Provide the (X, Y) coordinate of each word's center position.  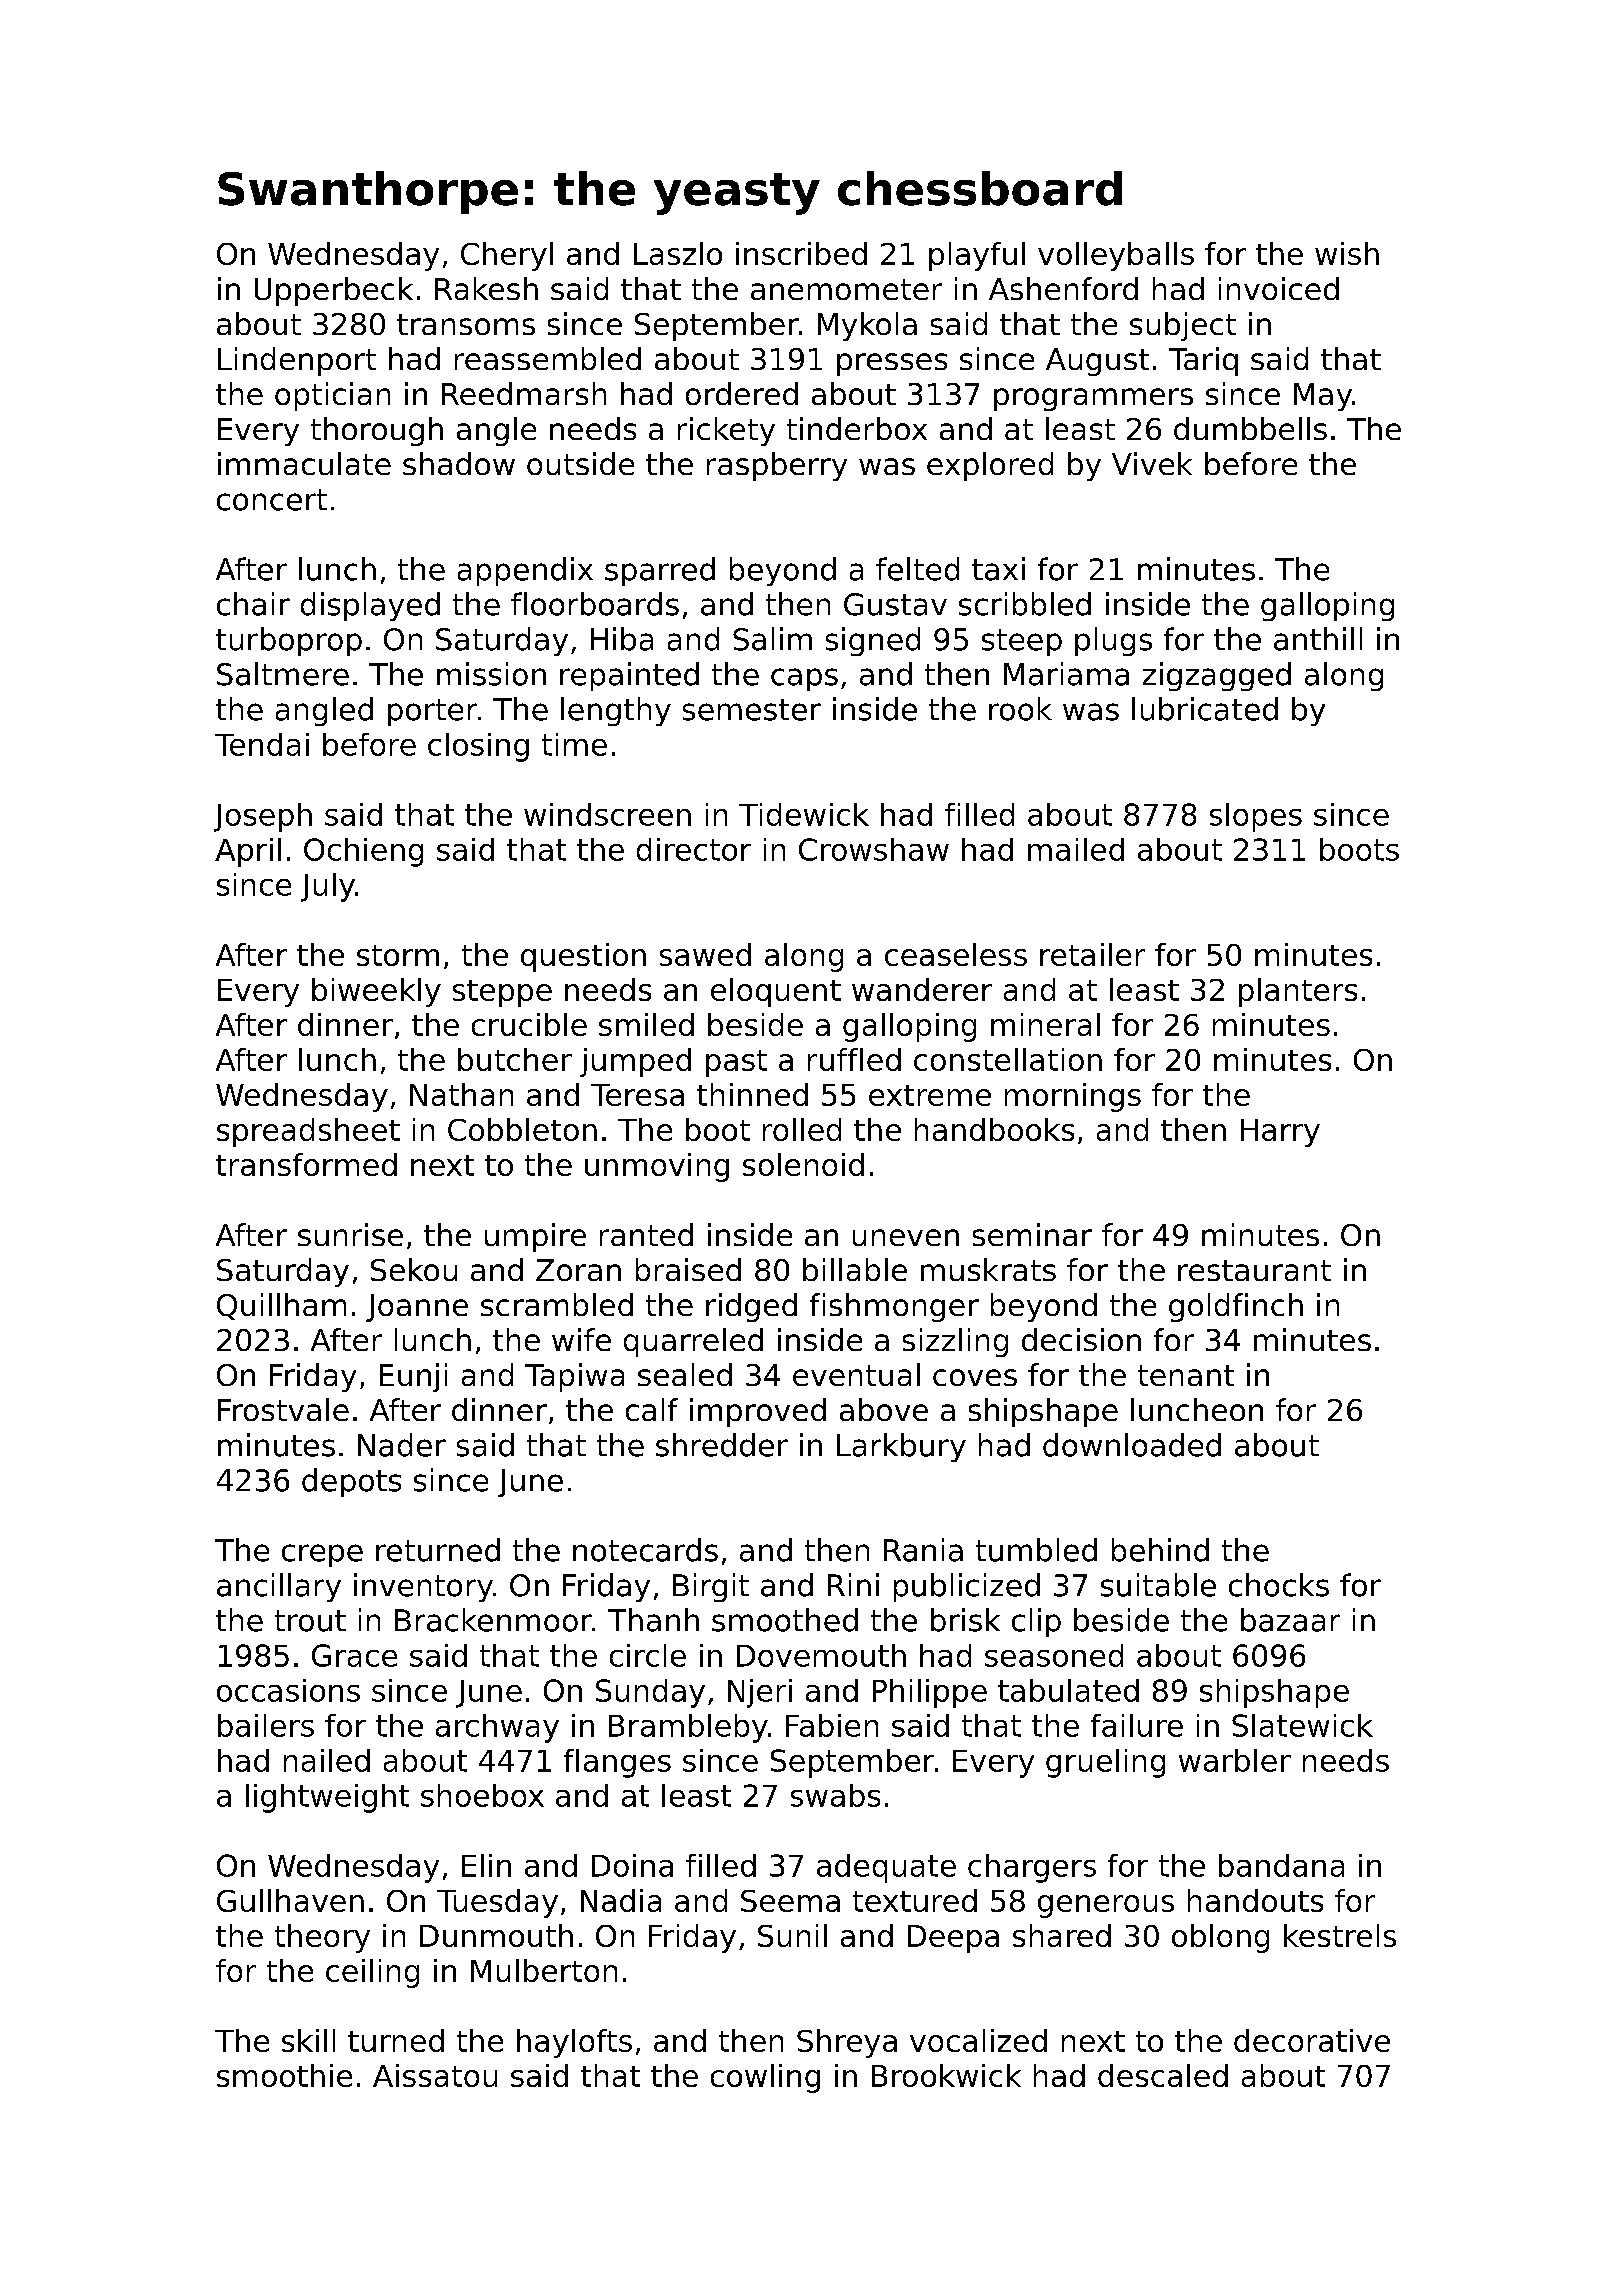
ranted (646, 1234)
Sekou (414, 1269)
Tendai (262, 744)
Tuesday (497, 1903)
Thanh (653, 1620)
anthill (1318, 639)
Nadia (621, 1900)
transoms (466, 324)
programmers (1093, 399)
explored (990, 466)
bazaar (1290, 1620)
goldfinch (1236, 1307)
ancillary (279, 1587)
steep (1022, 642)
